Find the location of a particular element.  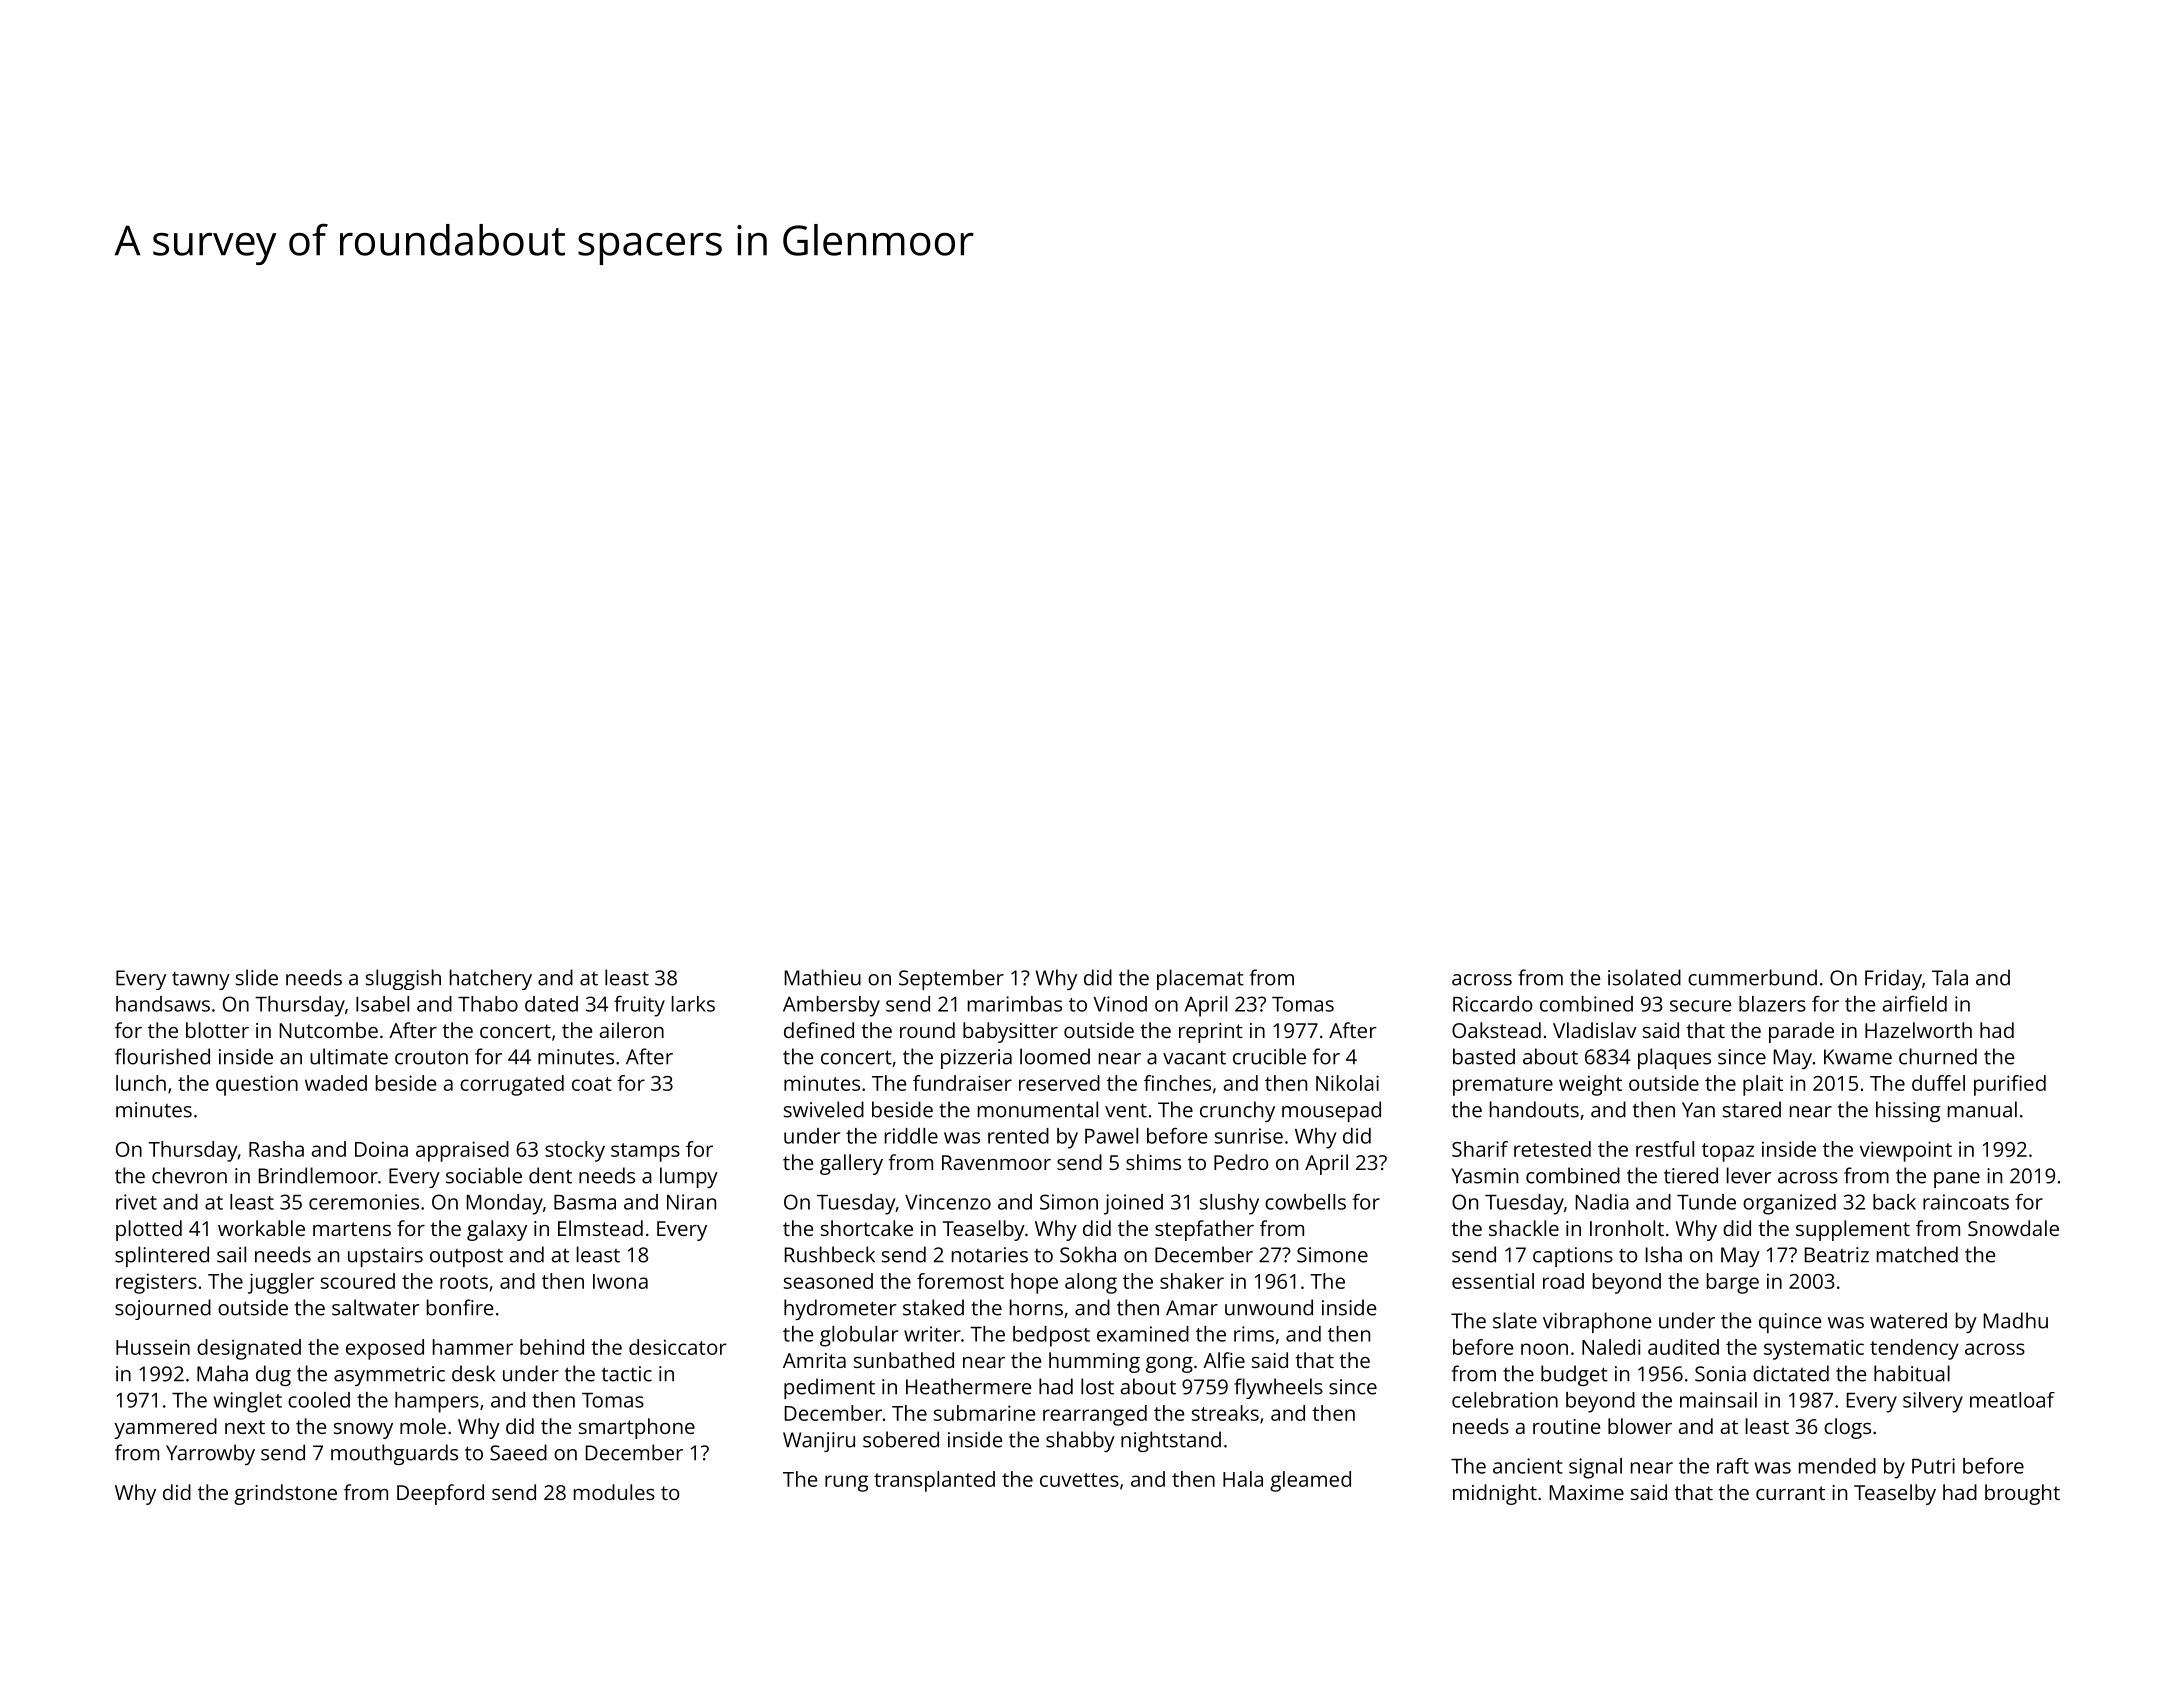

along is located at coordinates (1091, 1283).
